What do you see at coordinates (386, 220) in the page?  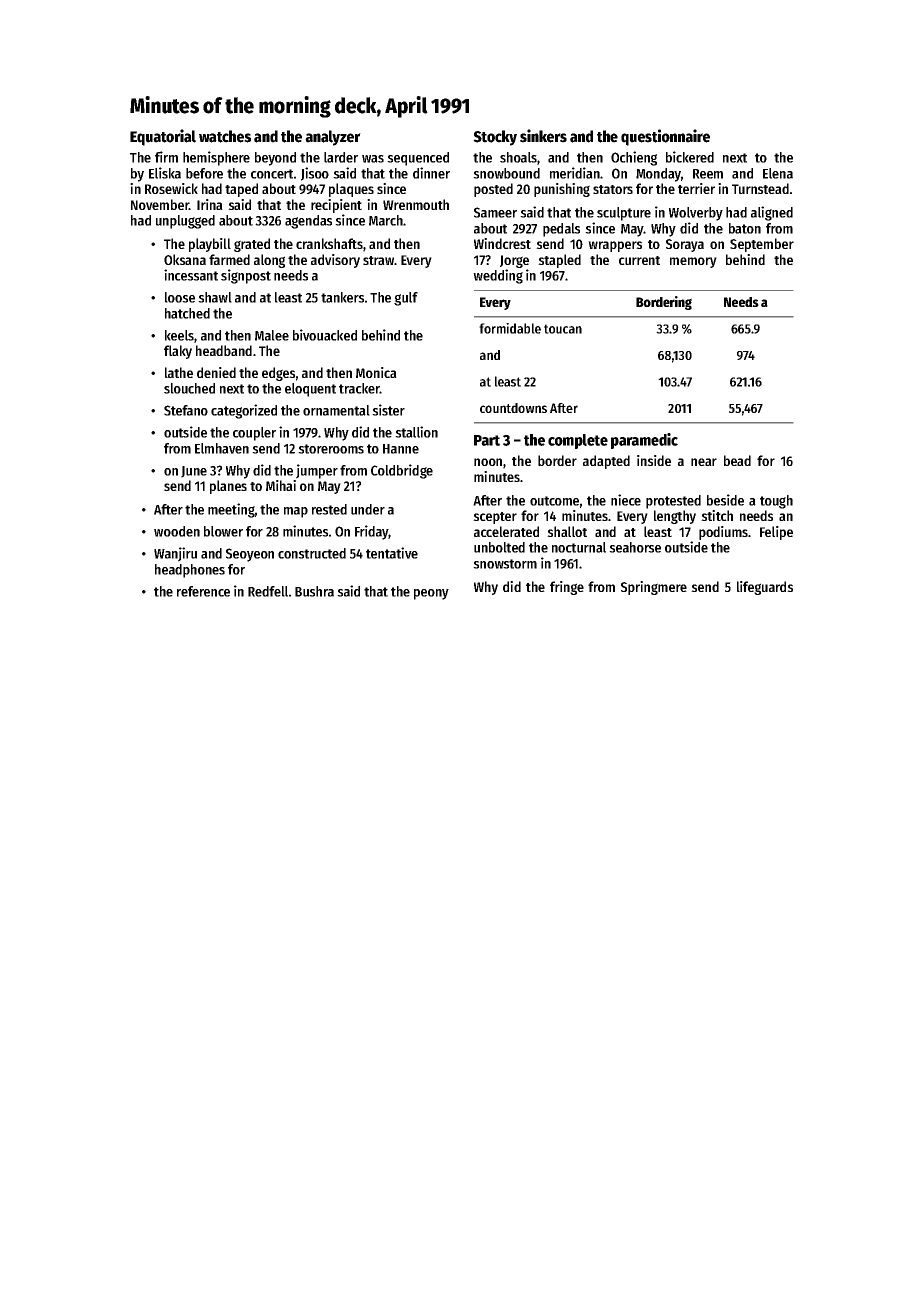 I see `March` at bounding box center [386, 220].
